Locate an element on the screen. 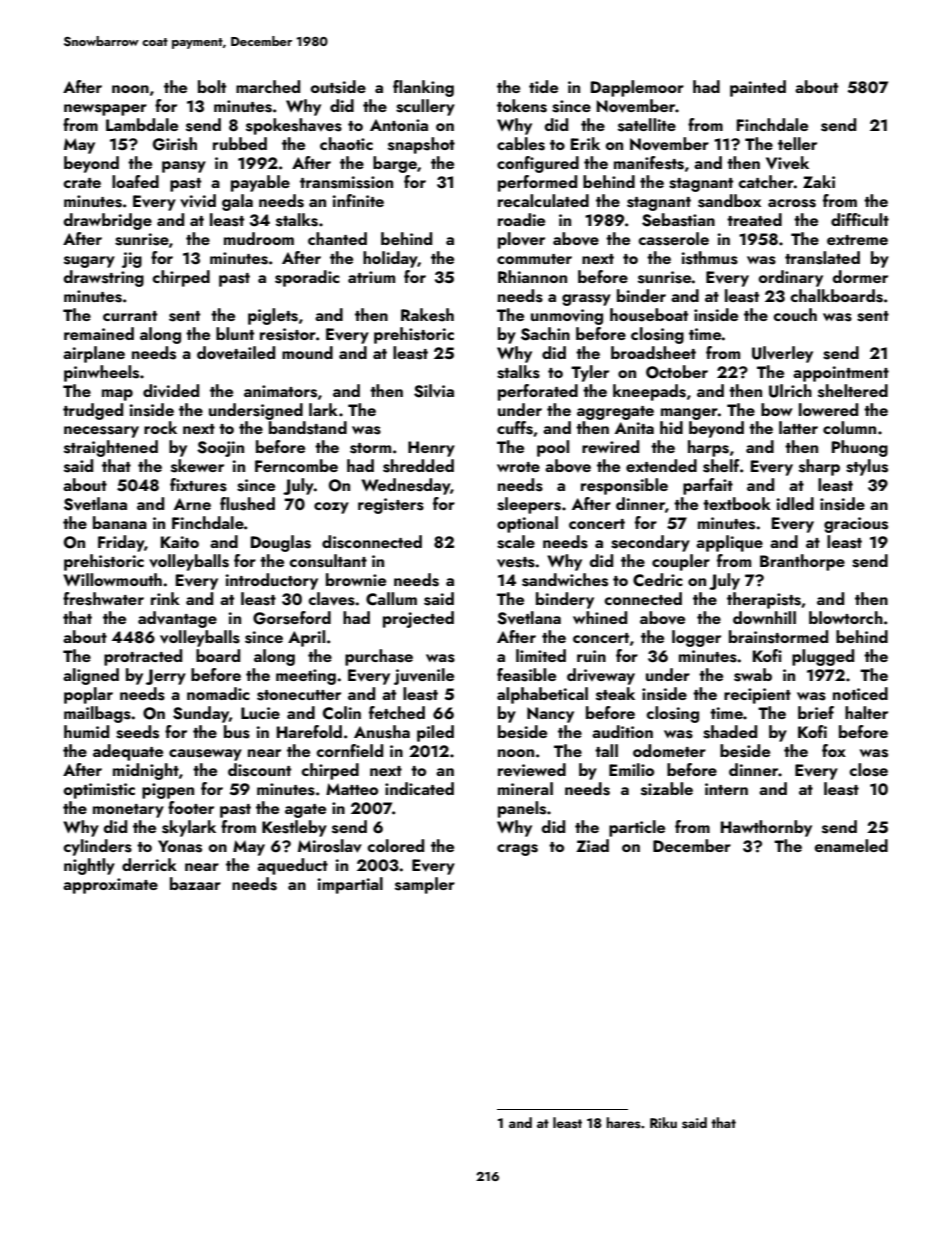 The image size is (952, 1233). approximate is located at coordinates (110, 886).
